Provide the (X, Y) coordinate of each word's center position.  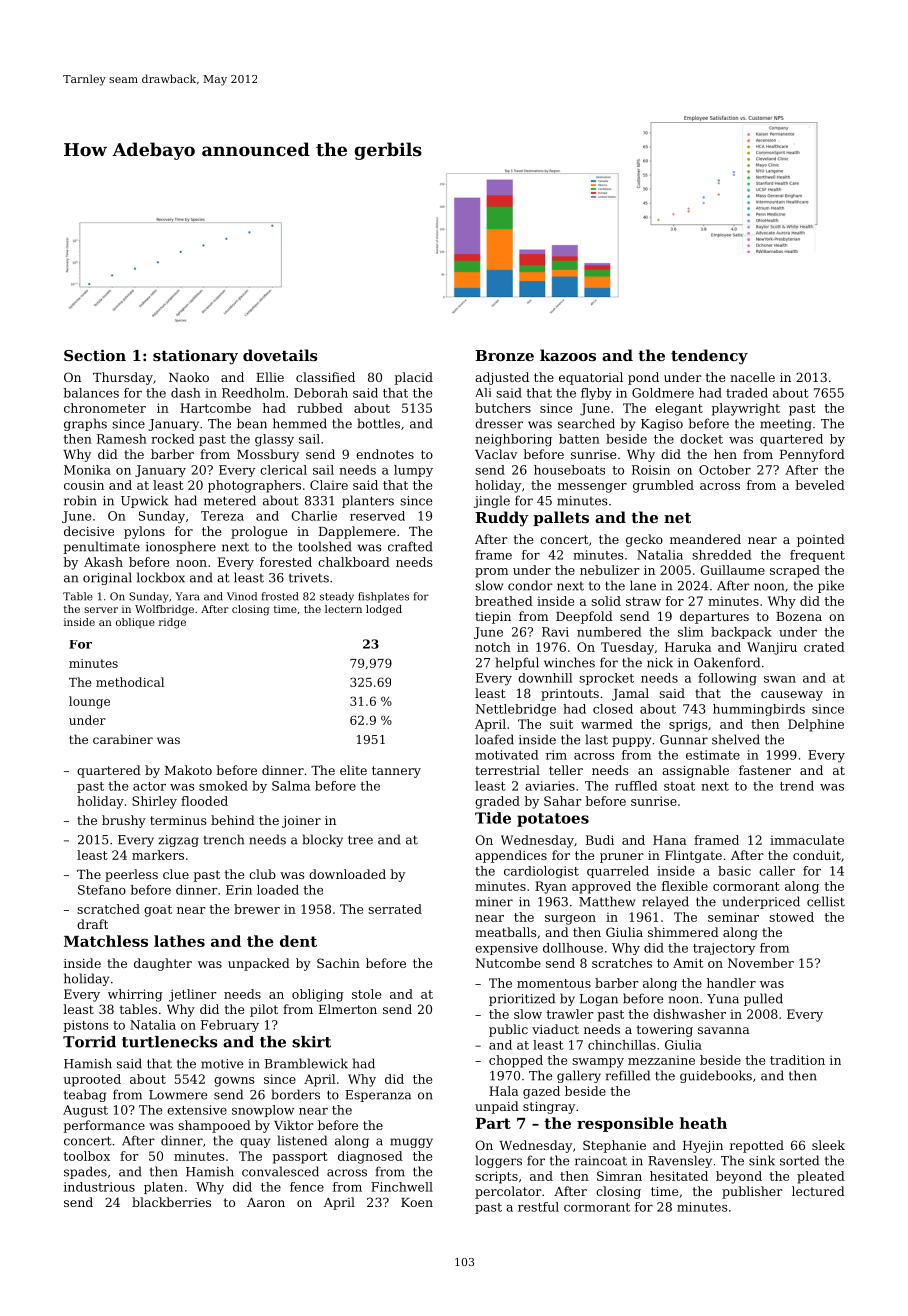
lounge (89, 702)
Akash (103, 562)
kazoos (568, 355)
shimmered (683, 932)
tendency (709, 357)
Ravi (555, 632)
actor (149, 786)
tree (360, 840)
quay (255, 1143)
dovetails (280, 355)
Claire (329, 485)
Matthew (607, 901)
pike (831, 586)
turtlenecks (170, 1042)
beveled (820, 485)
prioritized (522, 999)
